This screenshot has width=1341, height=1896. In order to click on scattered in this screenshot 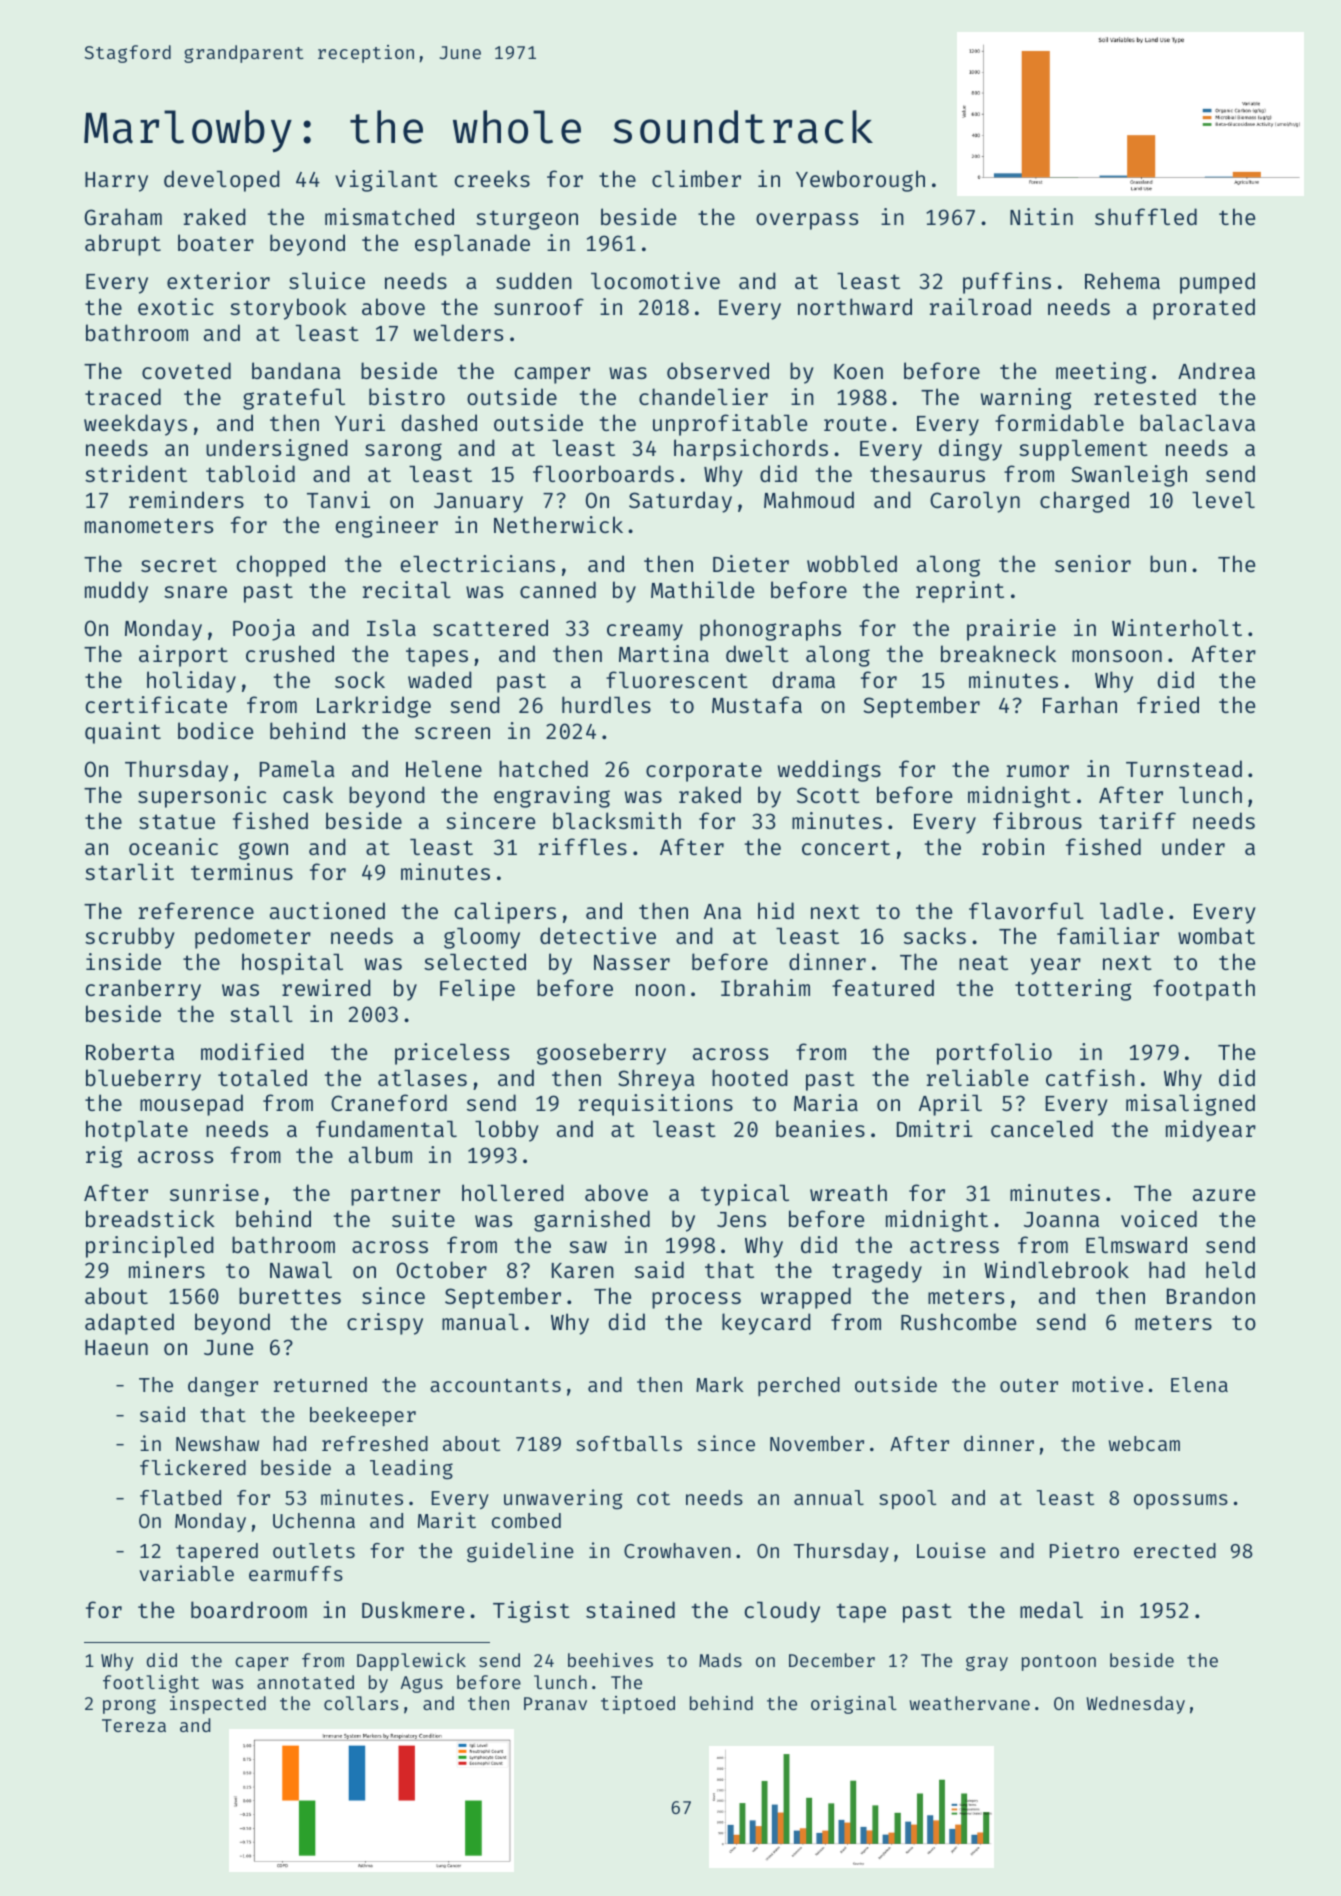, I will do `click(490, 627)`.
